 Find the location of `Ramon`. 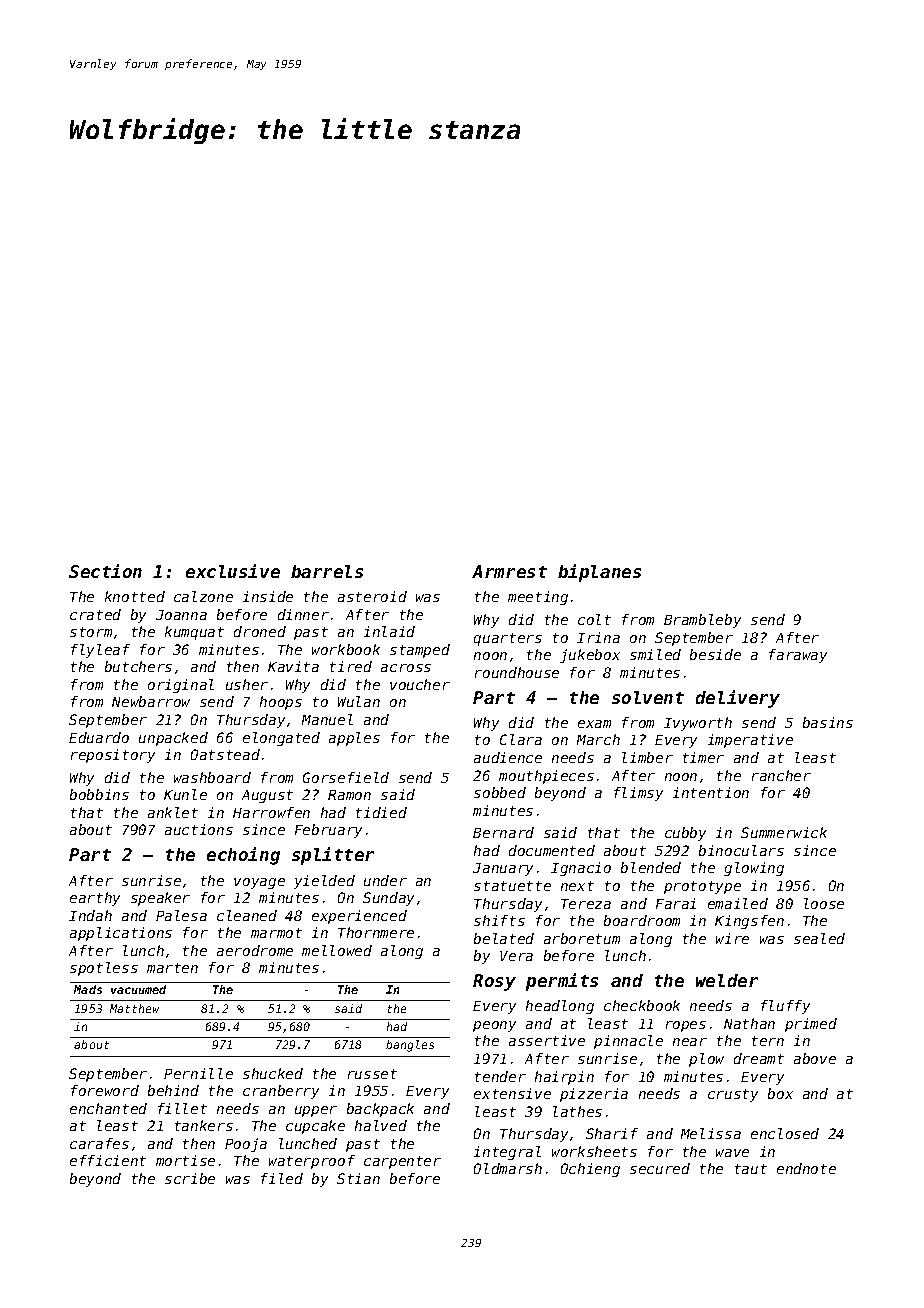

Ramon is located at coordinates (349, 795).
